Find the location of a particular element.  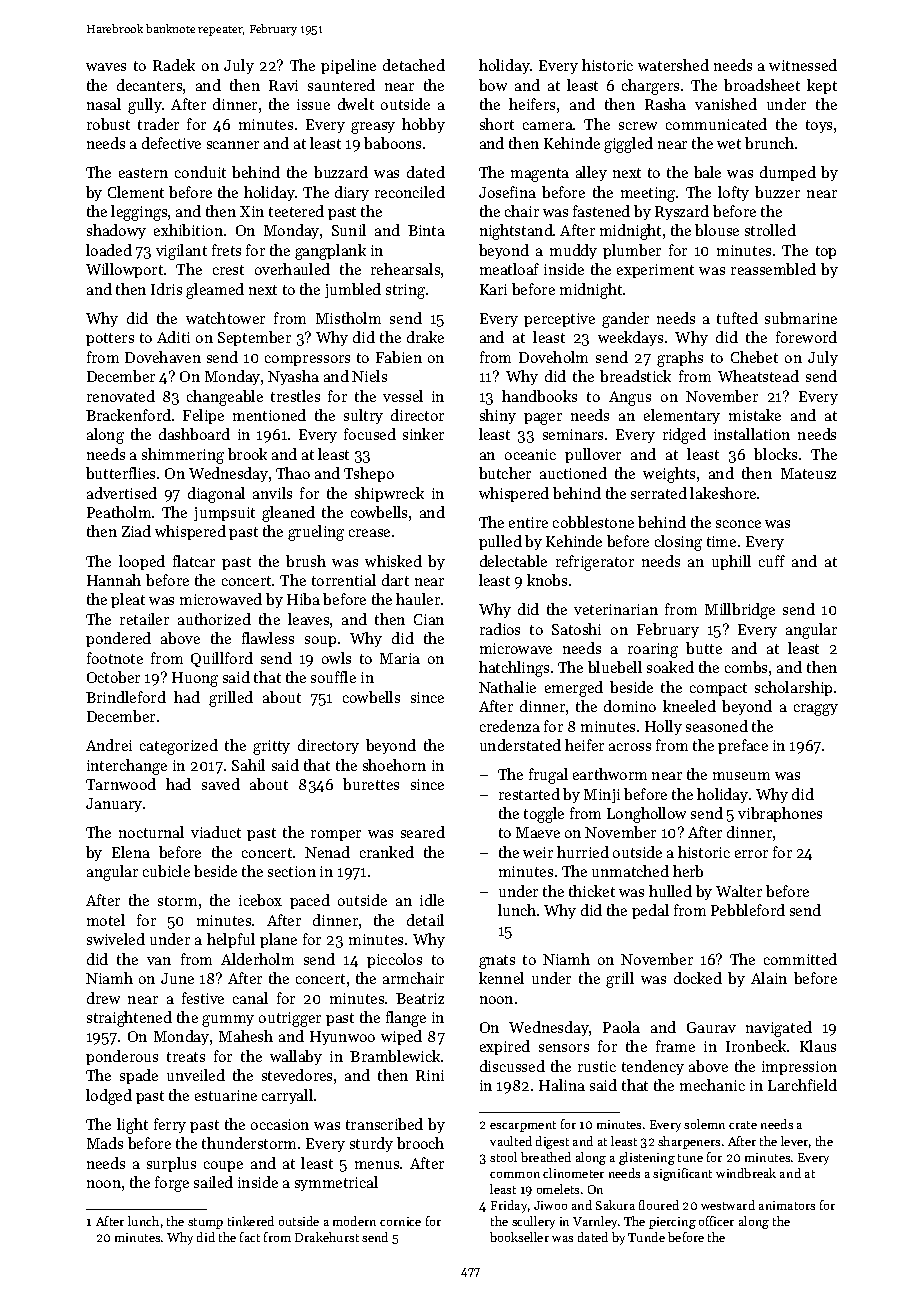

vibraphones is located at coordinates (780, 814).
